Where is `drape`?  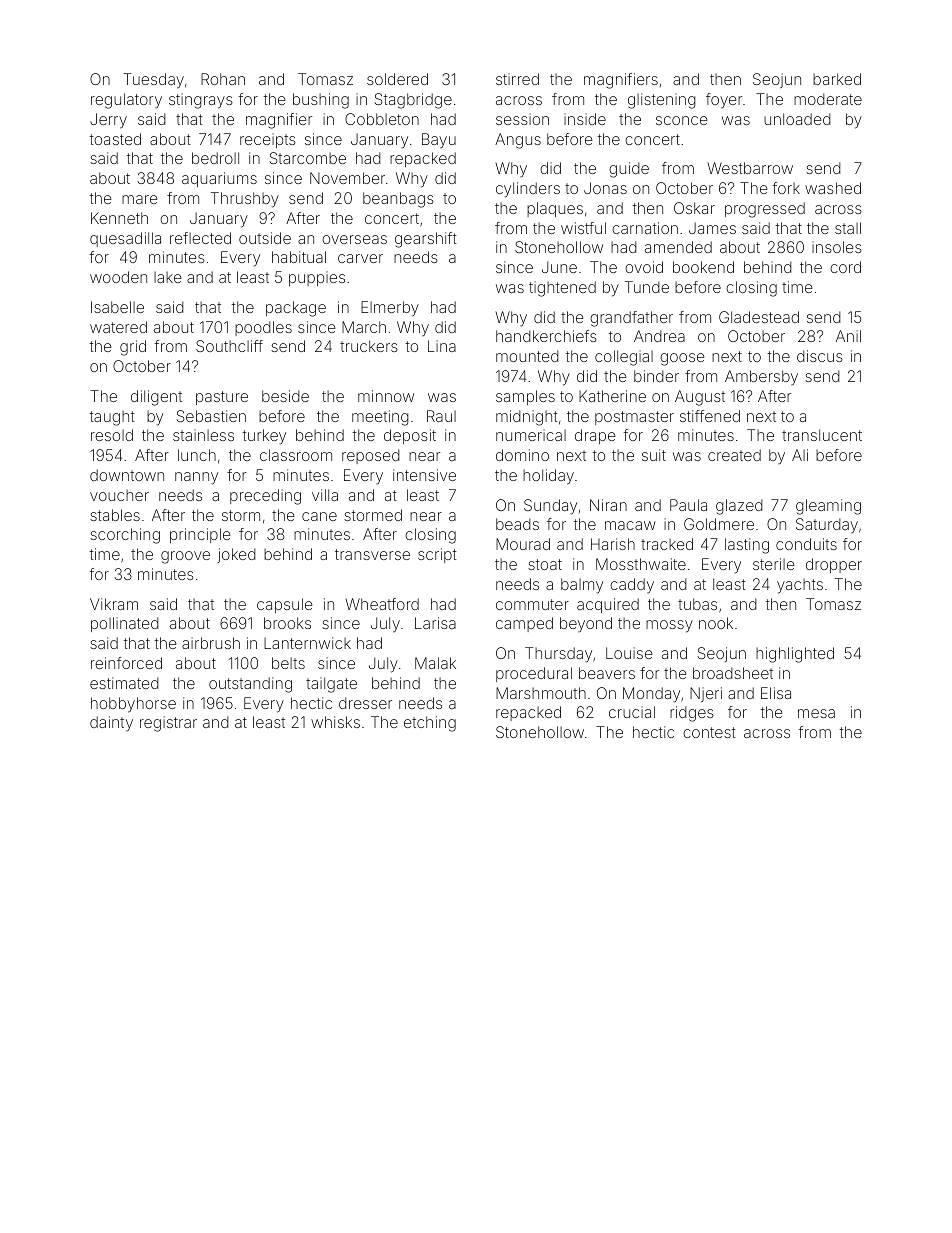
drape is located at coordinates (595, 436).
